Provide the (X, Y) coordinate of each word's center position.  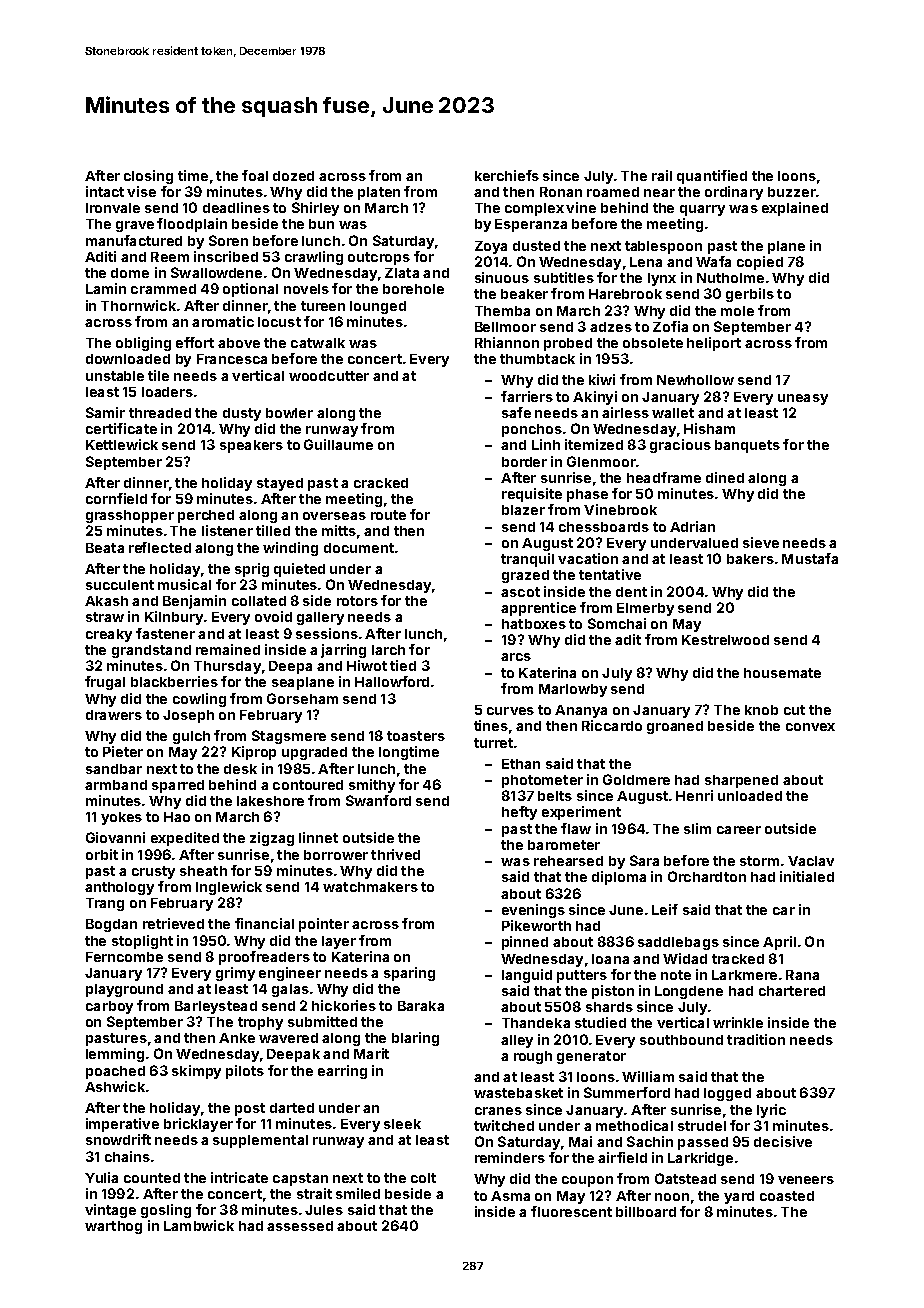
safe (516, 412)
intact (105, 191)
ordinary (734, 193)
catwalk (318, 343)
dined (725, 477)
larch (388, 650)
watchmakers (370, 887)
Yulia (101, 1177)
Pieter (123, 751)
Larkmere (744, 975)
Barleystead (216, 1007)
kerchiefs (507, 175)
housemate (782, 673)
